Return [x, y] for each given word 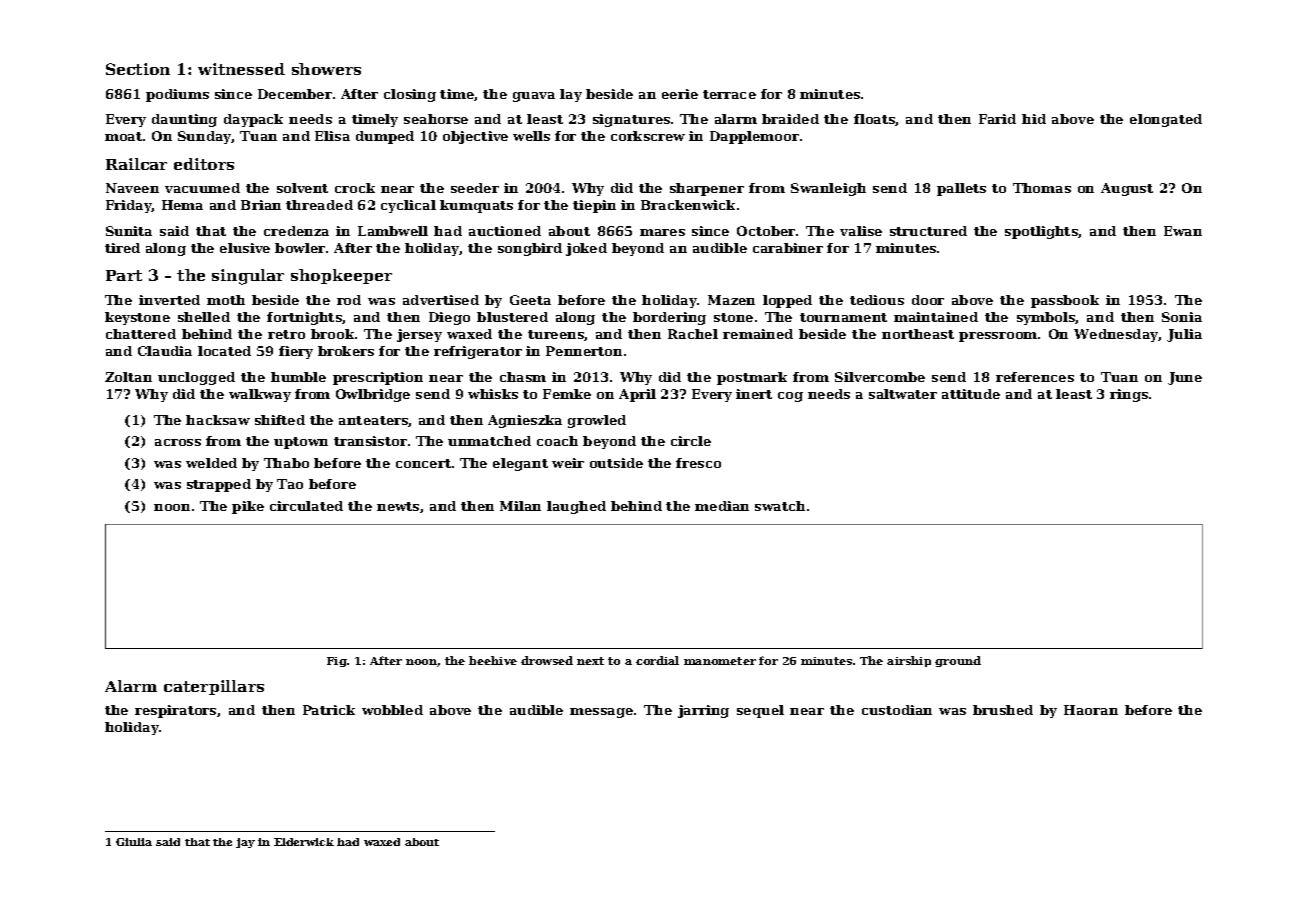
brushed [1003, 710]
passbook [1065, 301]
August [1127, 189]
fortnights [304, 318]
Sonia [1182, 317]
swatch [780, 506]
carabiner [788, 248]
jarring [703, 711]
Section [138, 69]
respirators [175, 711]
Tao [290, 484]
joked [586, 249]
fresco [698, 463]
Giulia [134, 842]
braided [790, 119]
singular [248, 277]
